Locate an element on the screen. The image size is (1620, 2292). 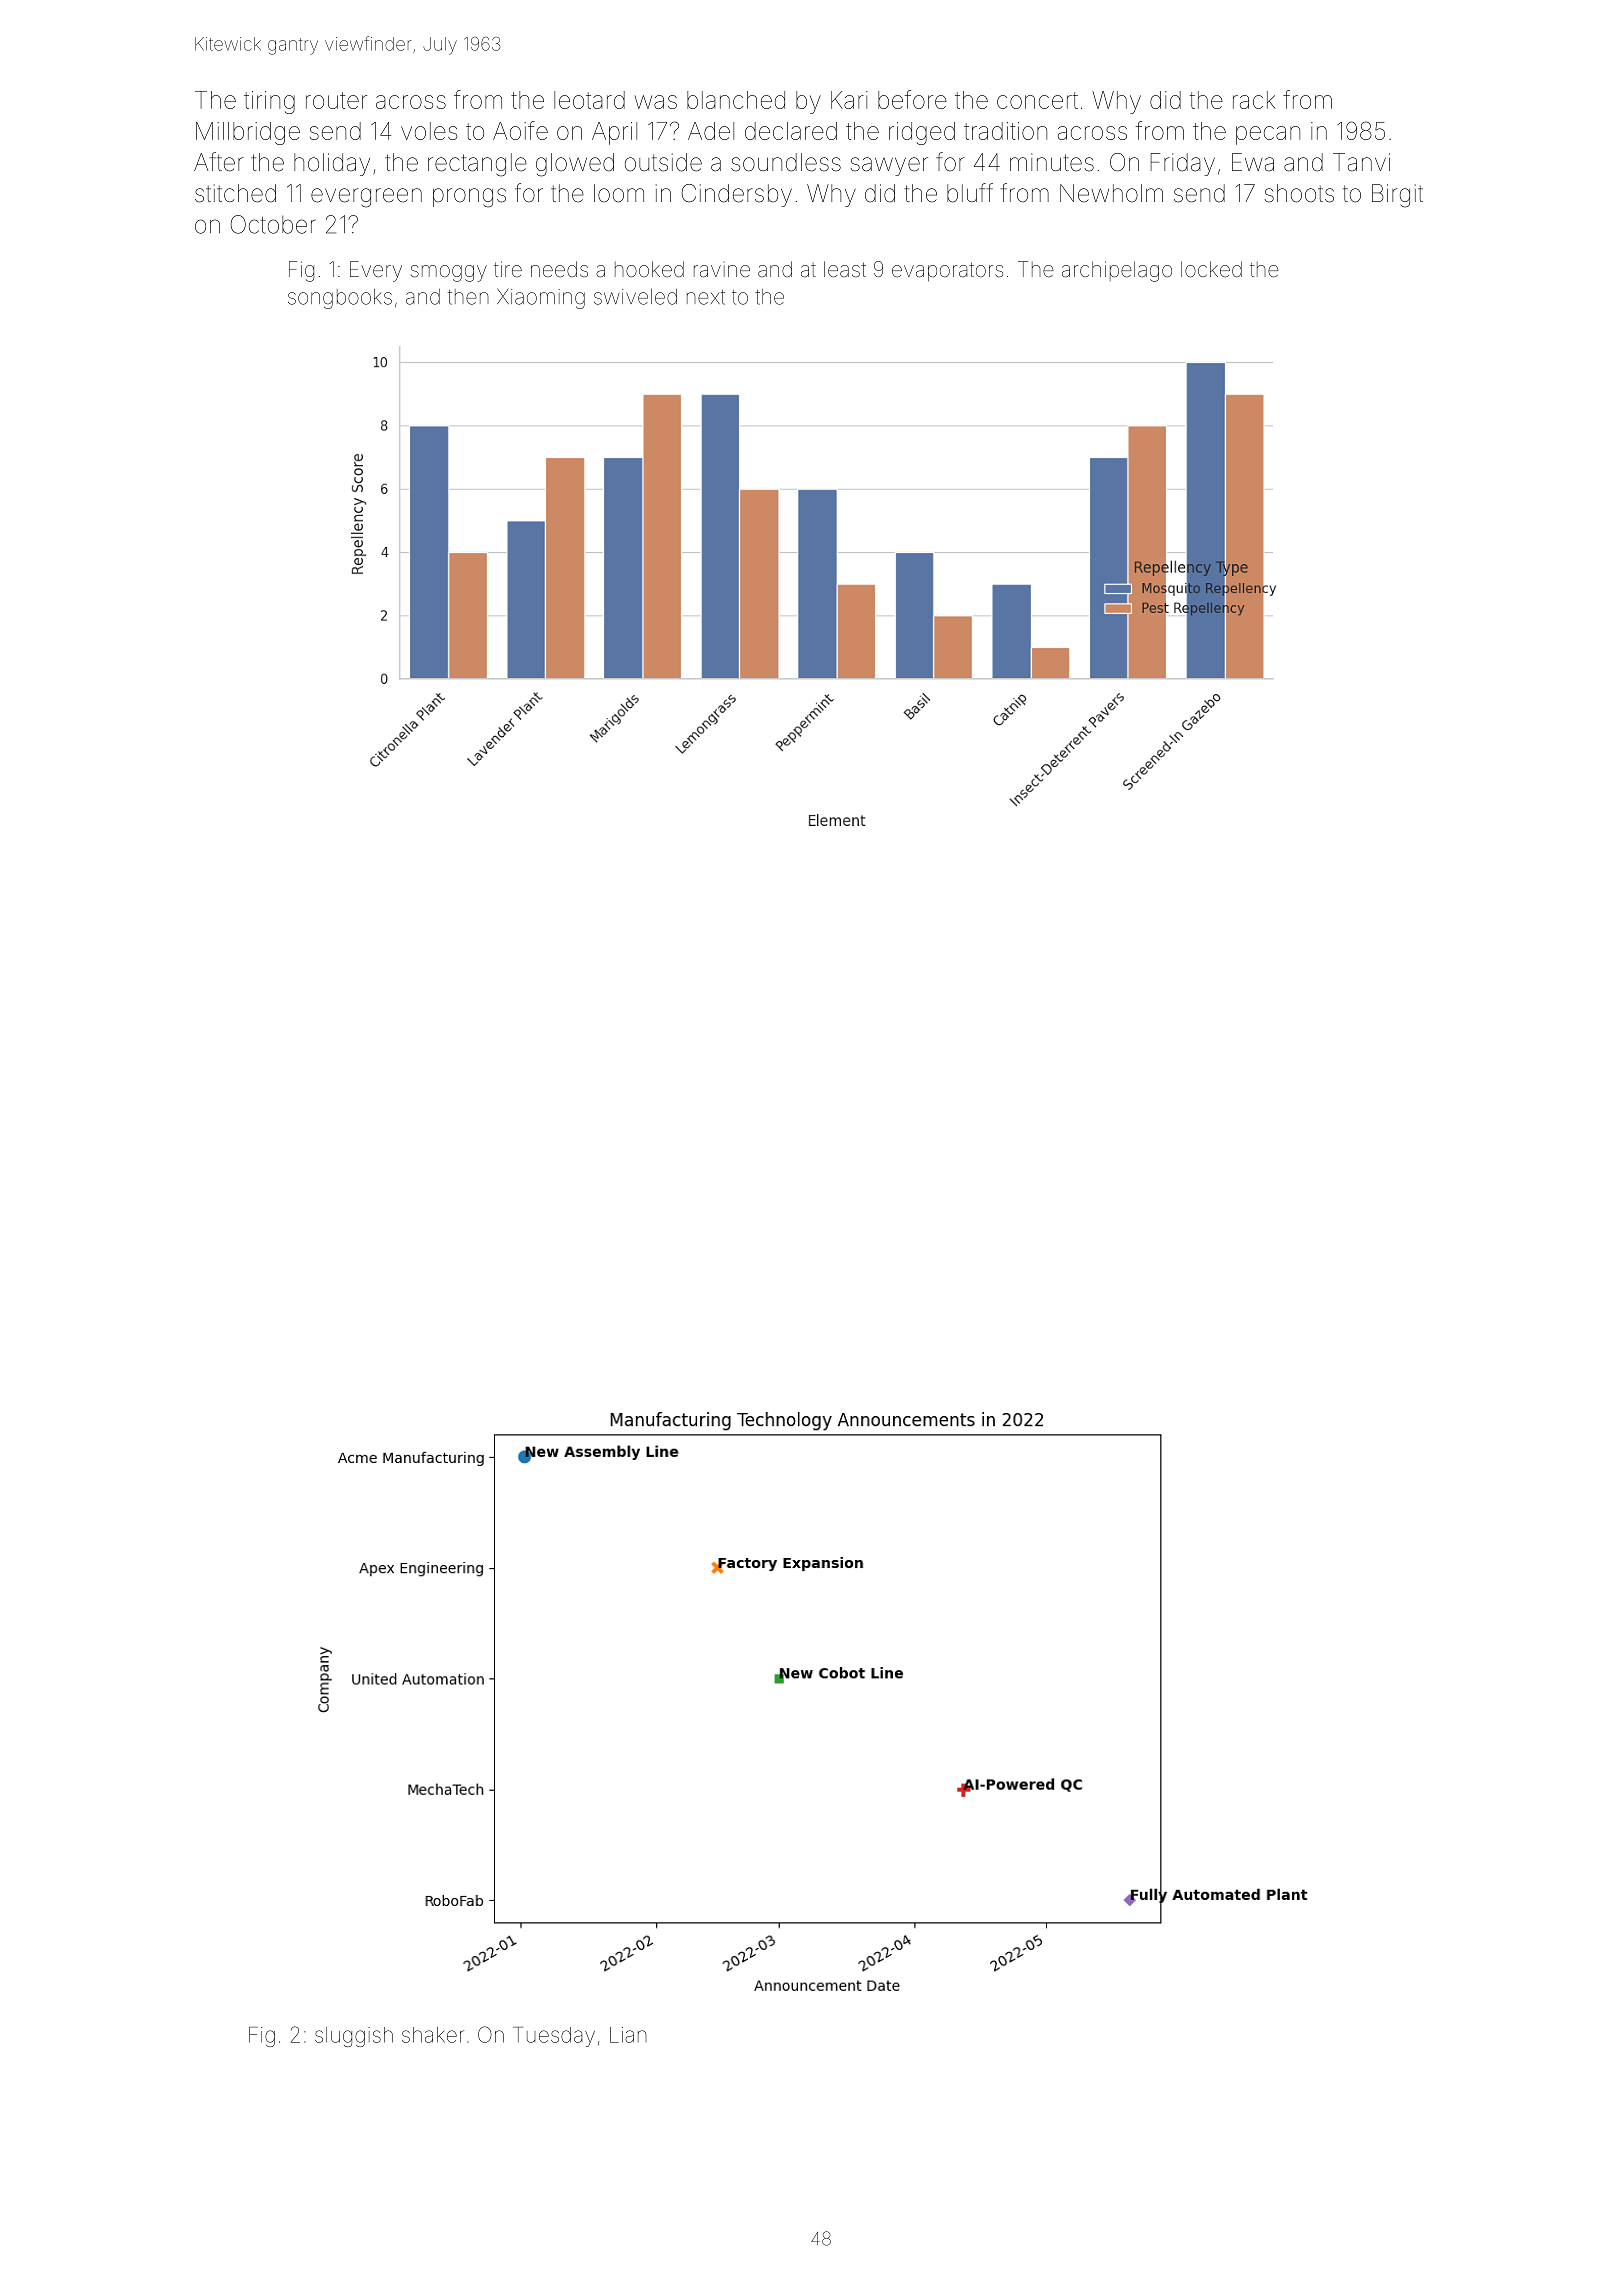
shaker is located at coordinates (433, 2035).
